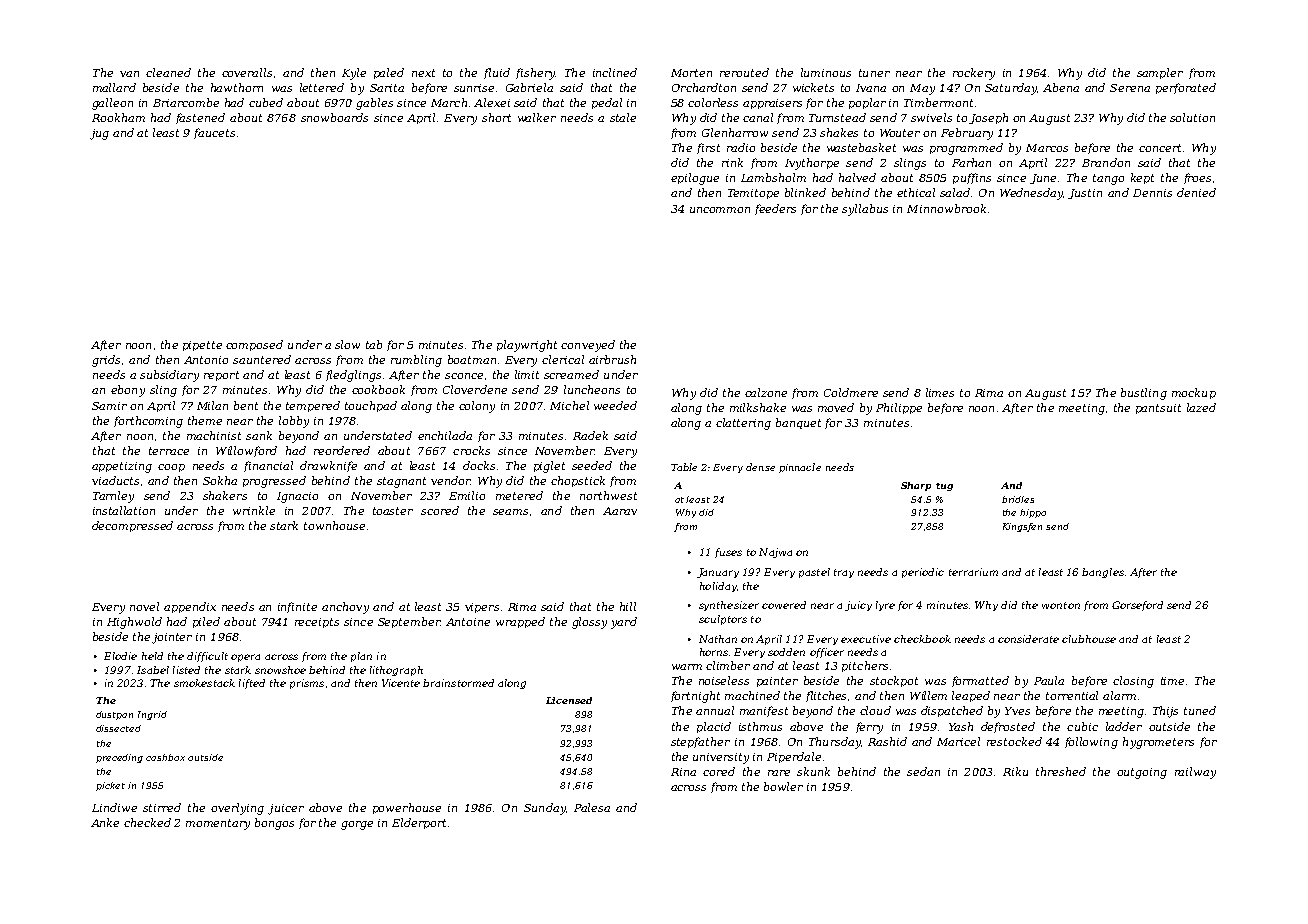  I want to click on denied, so click(1196, 192).
